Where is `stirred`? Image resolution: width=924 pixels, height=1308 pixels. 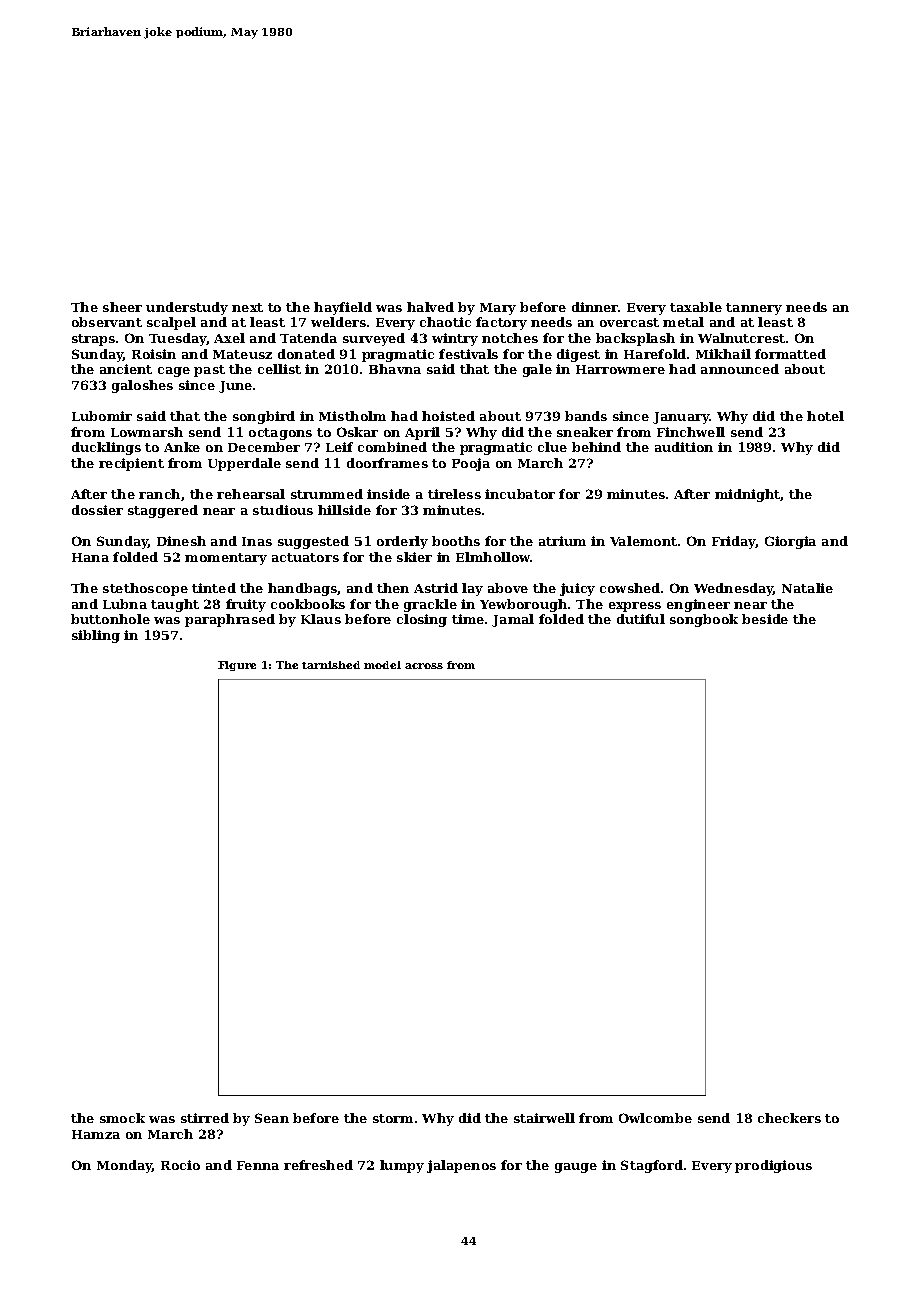
stirred is located at coordinates (205, 1118).
